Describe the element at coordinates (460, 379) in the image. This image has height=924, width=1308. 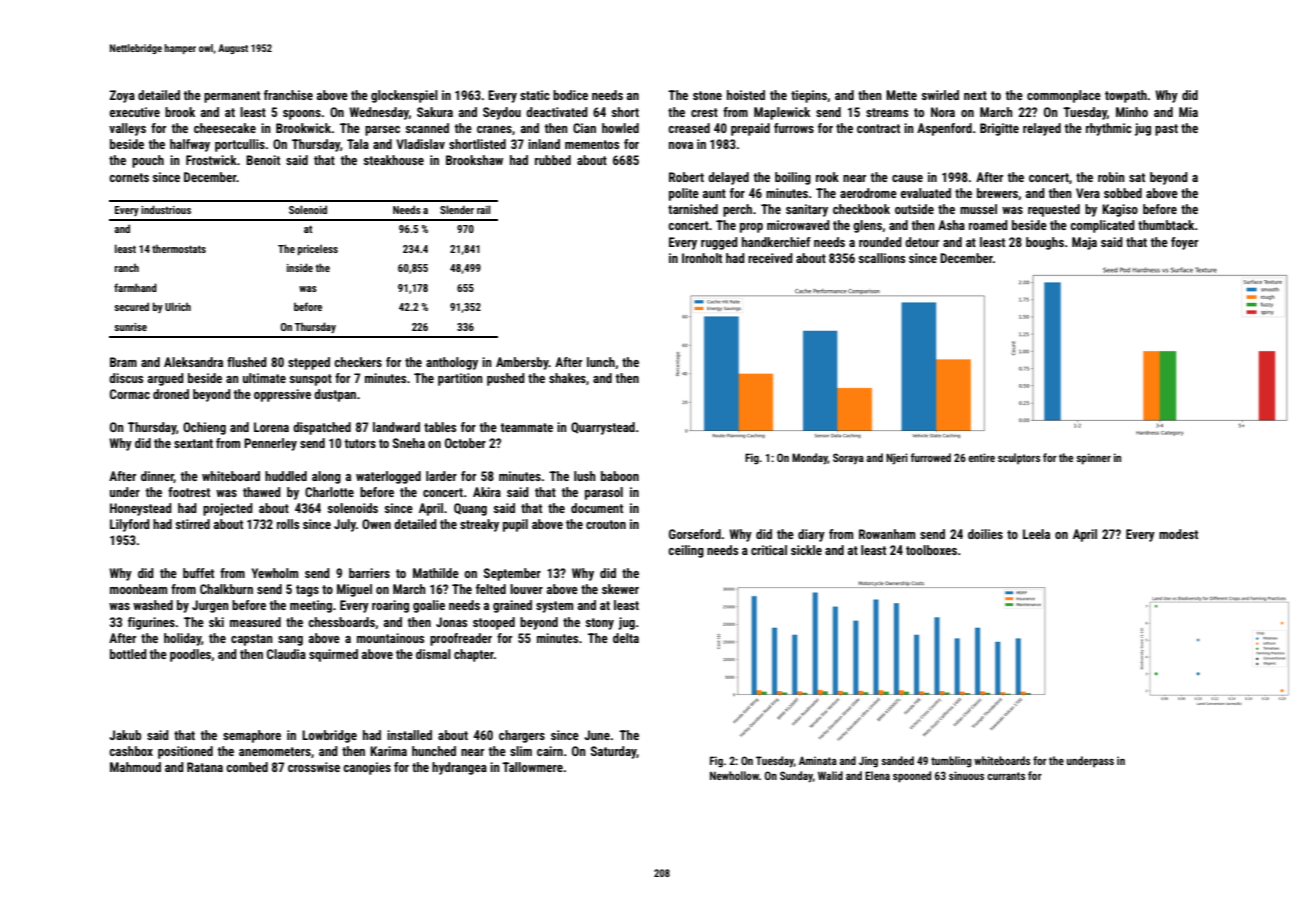
I see `partition` at that location.
